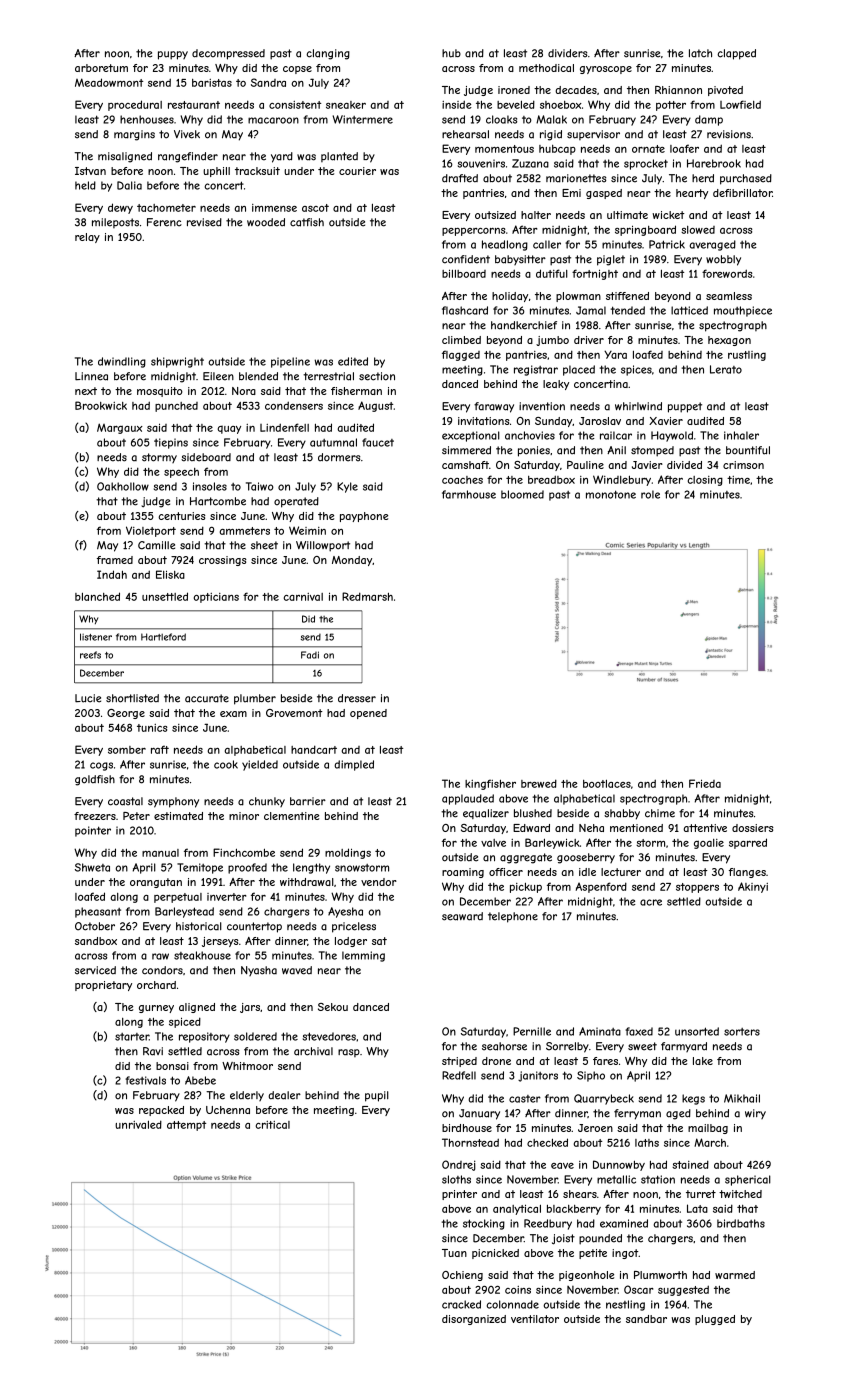 This document has height=1400, width=849. Describe the element at coordinates (490, 784) in the document. I see `kingfisher` at that location.
